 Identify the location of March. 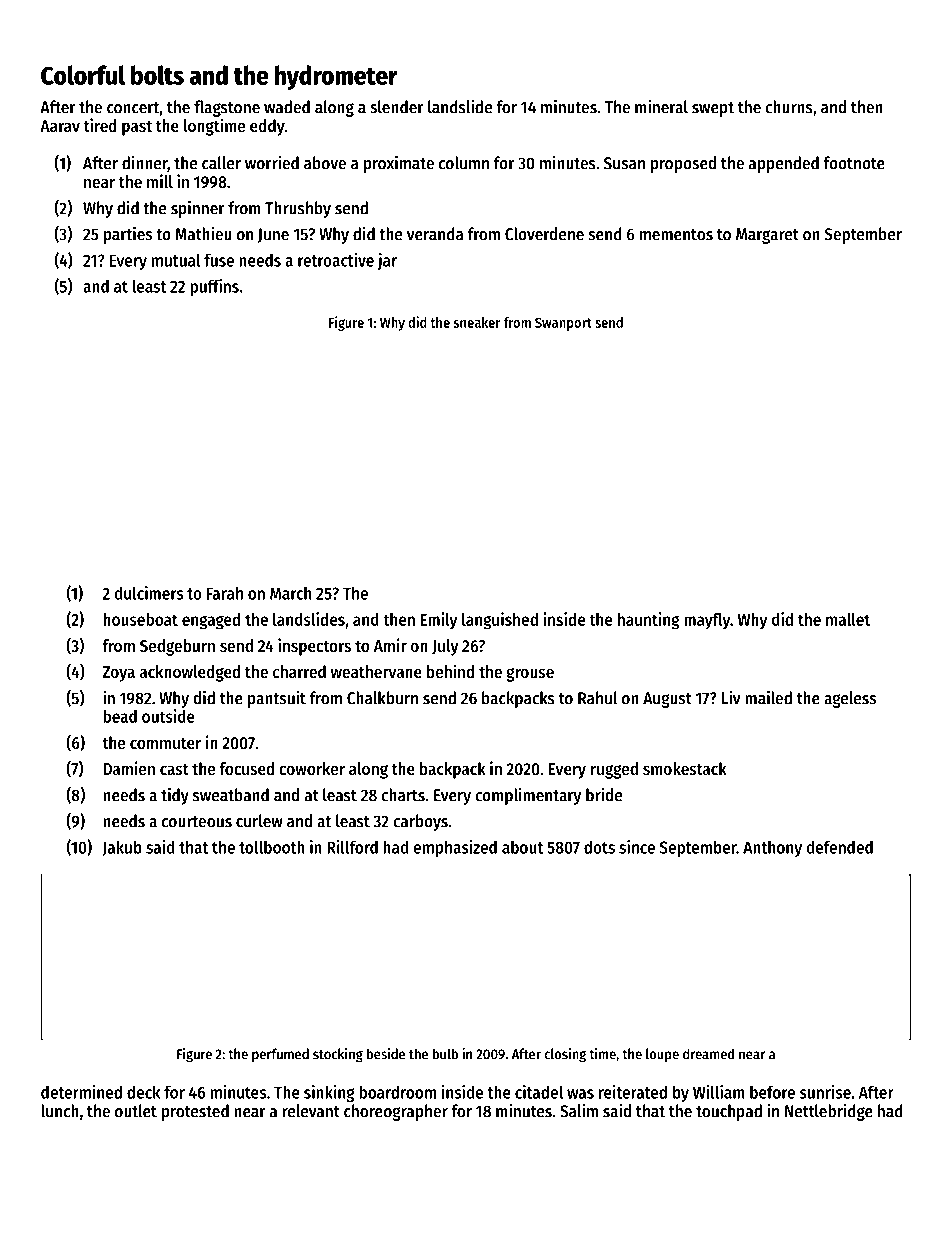
(290, 593).
